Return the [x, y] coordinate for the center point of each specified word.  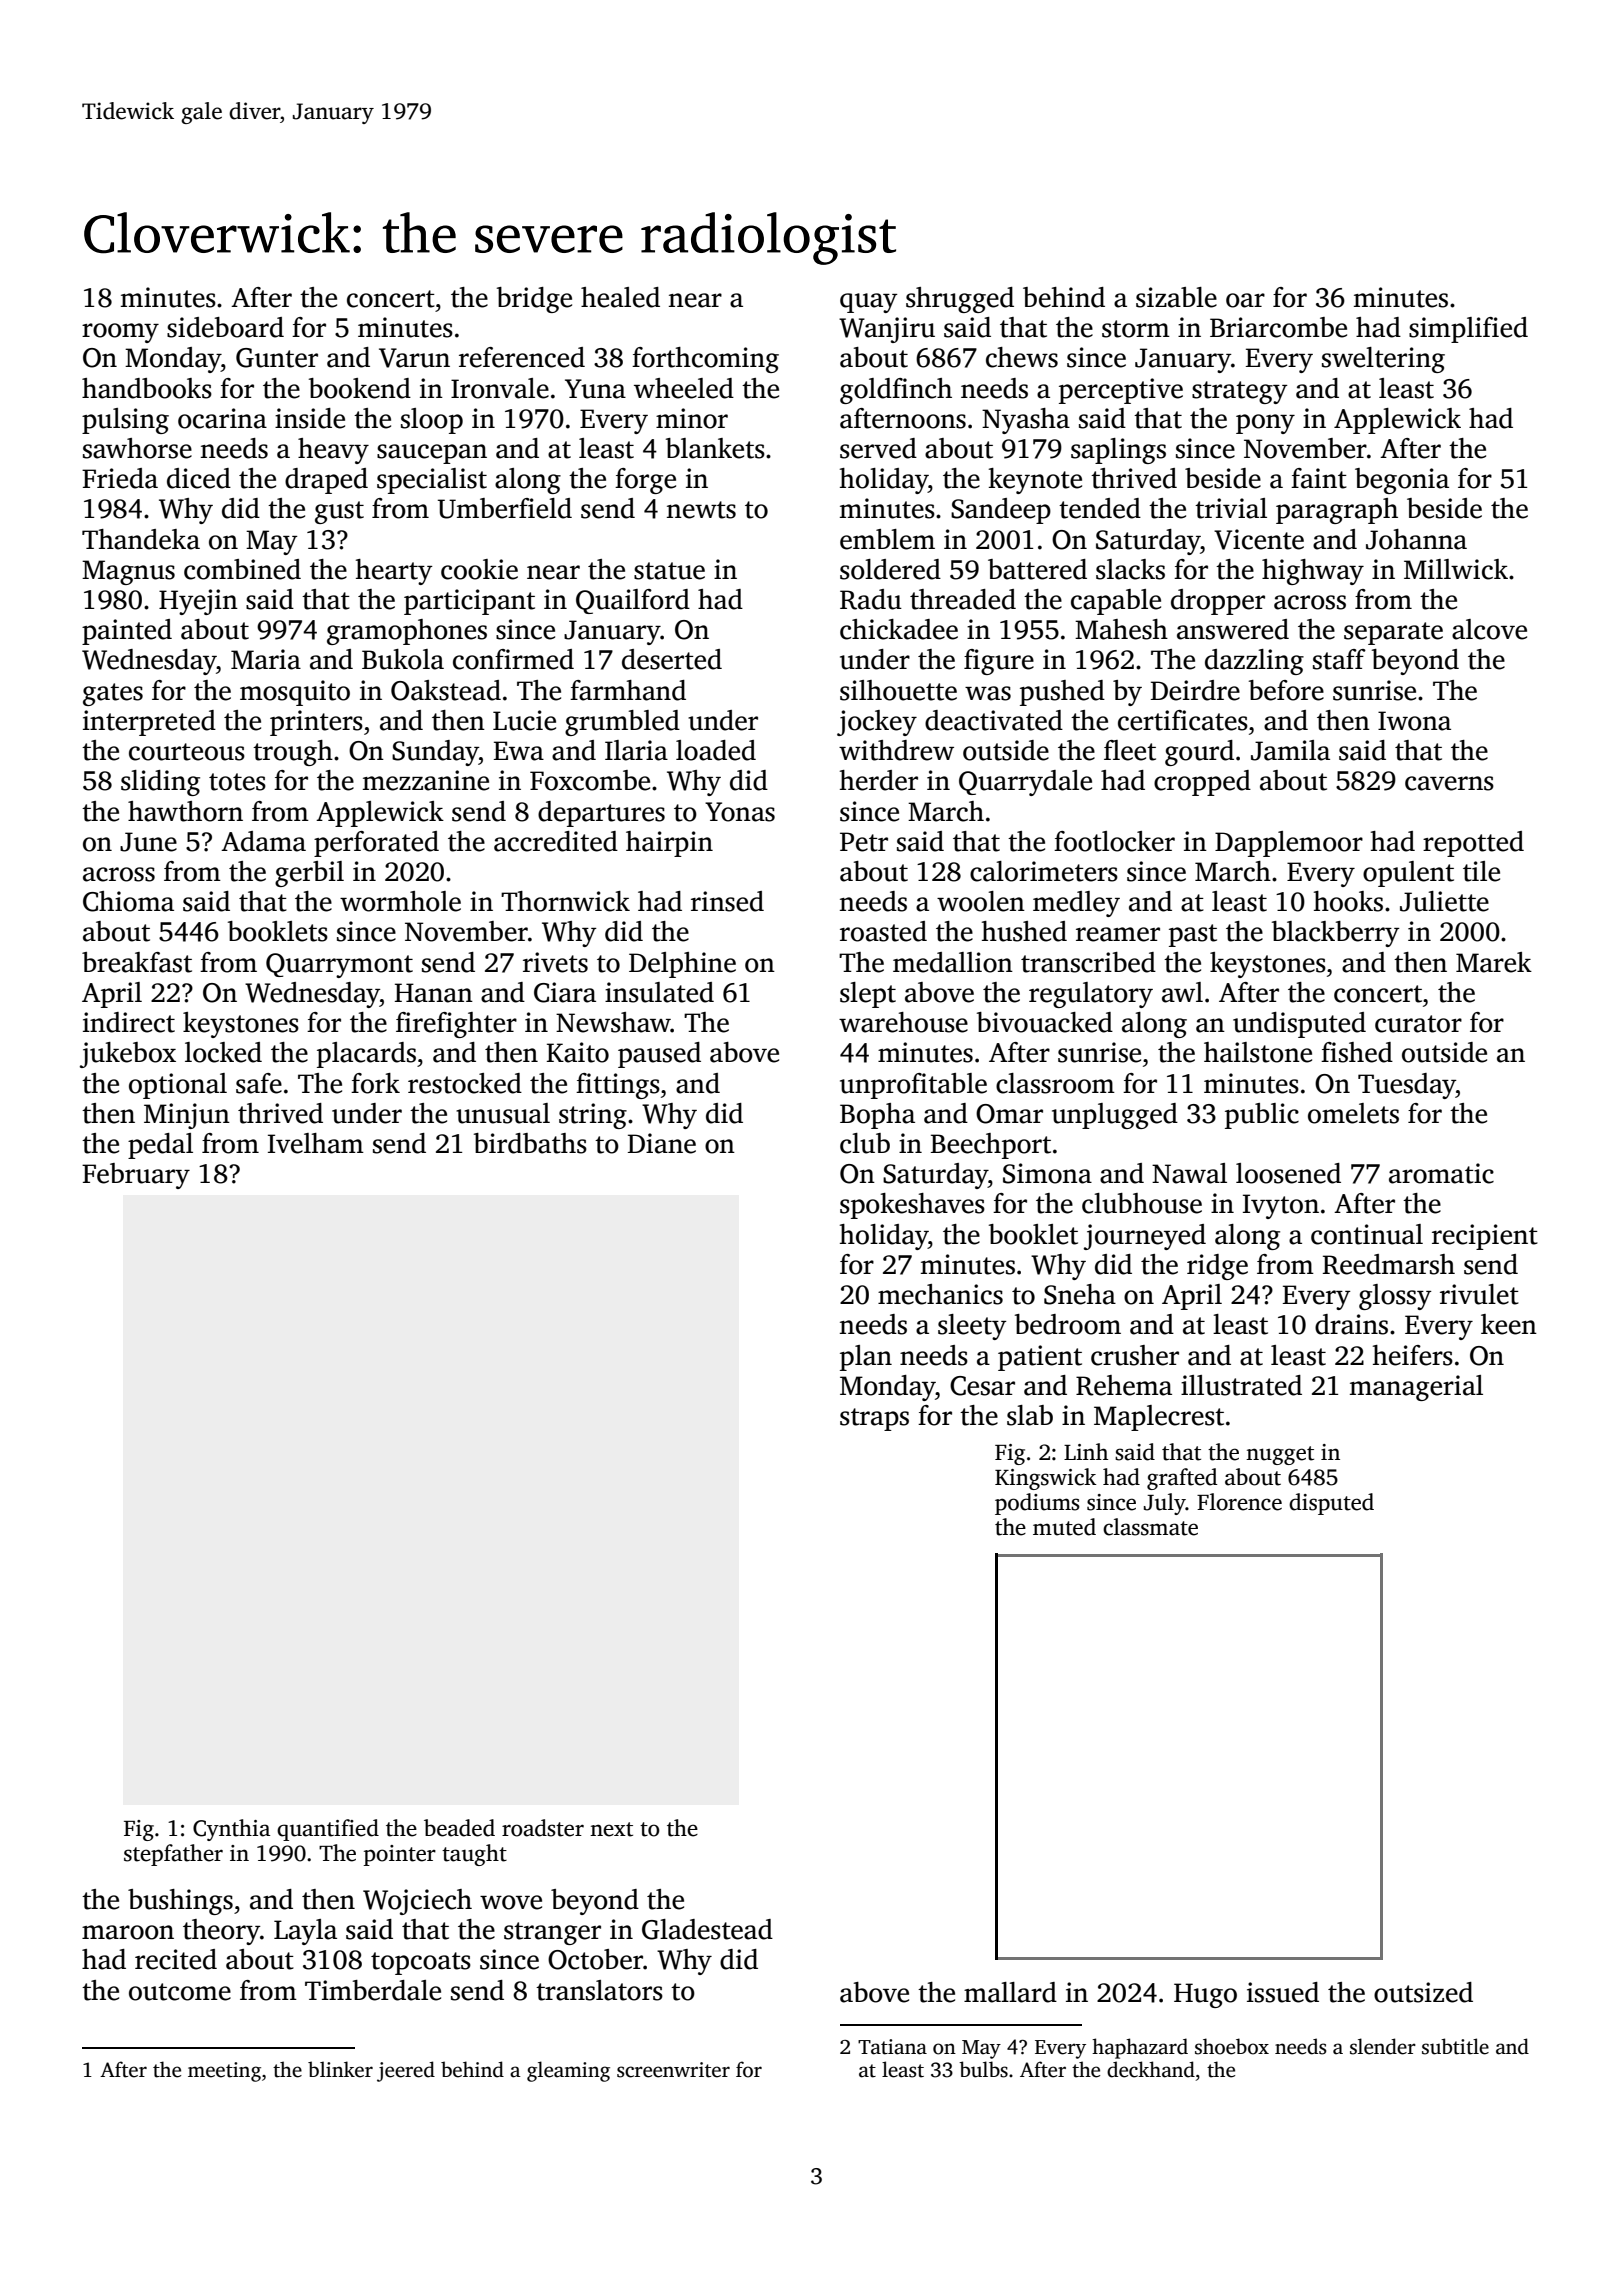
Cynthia [231, 1830]
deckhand [1151, 2069]
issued [1283, 1992]
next [611, 1829]
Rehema [1124, 1385]
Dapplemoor [1289, 844]
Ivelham [316, 1143]
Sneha [1080, 1294]
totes [237, 782]
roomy [120, 333]
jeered [406, 2071]
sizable [1176, 297]
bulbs [983, 2069]
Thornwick [565, 901]
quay [869, 303]
